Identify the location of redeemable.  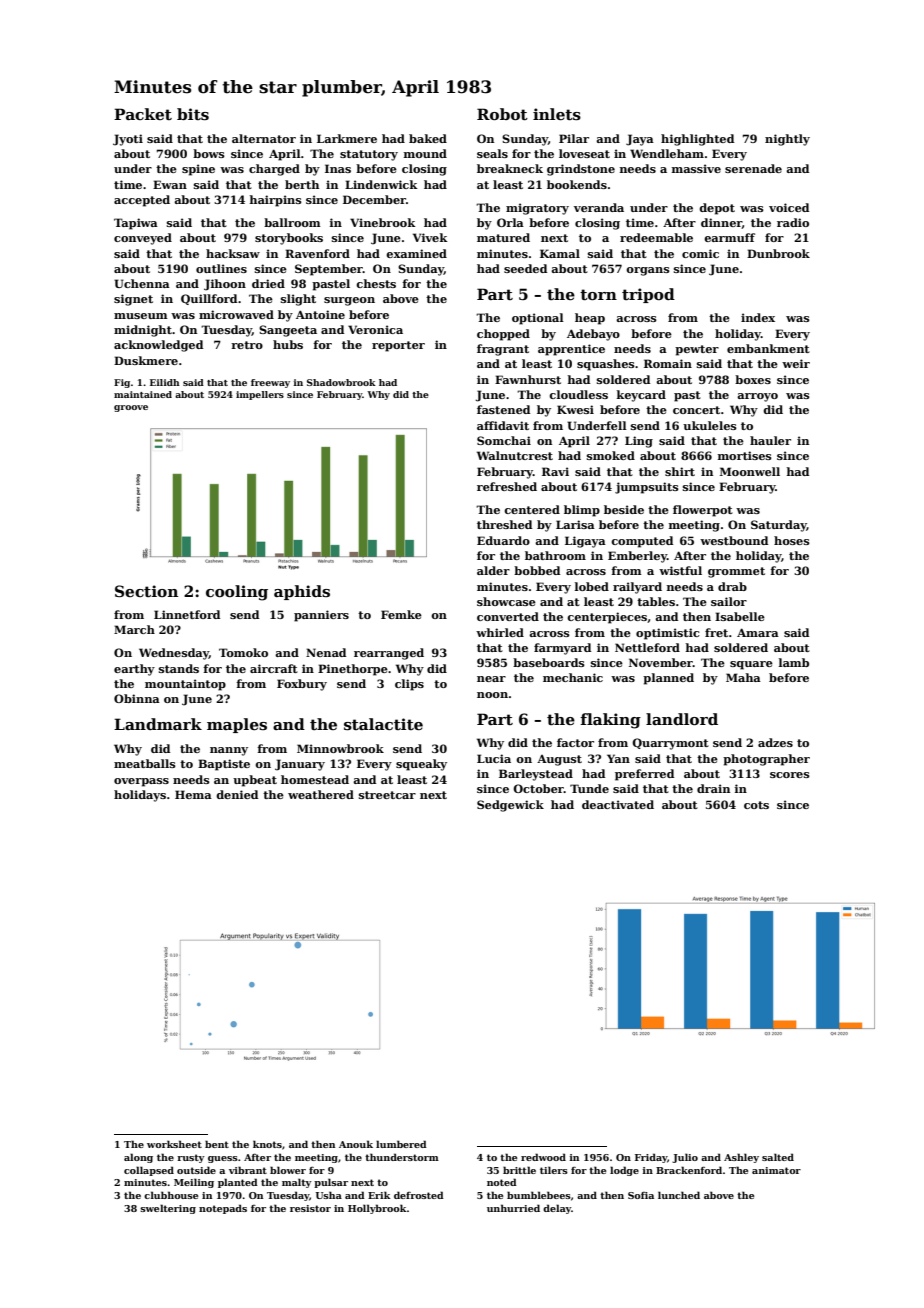
(656, 237).
